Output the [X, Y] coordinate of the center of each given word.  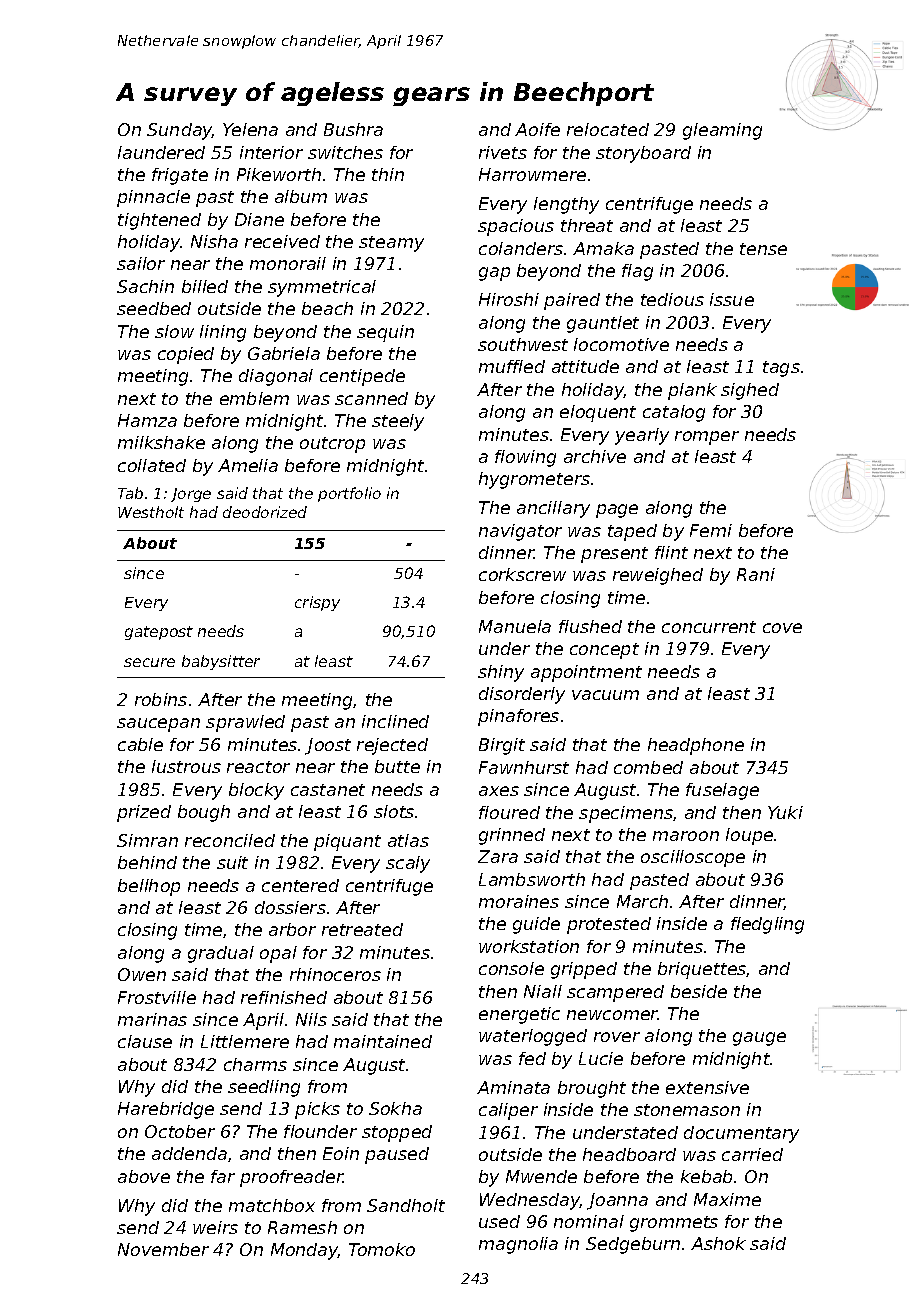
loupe [749, 836]
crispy [317, 603]
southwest [523, 344]
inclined [395, 721]
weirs [215, 1227]
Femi [711, 530]
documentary [741, 1134]
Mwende [541, 1176]
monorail [288, 263]
